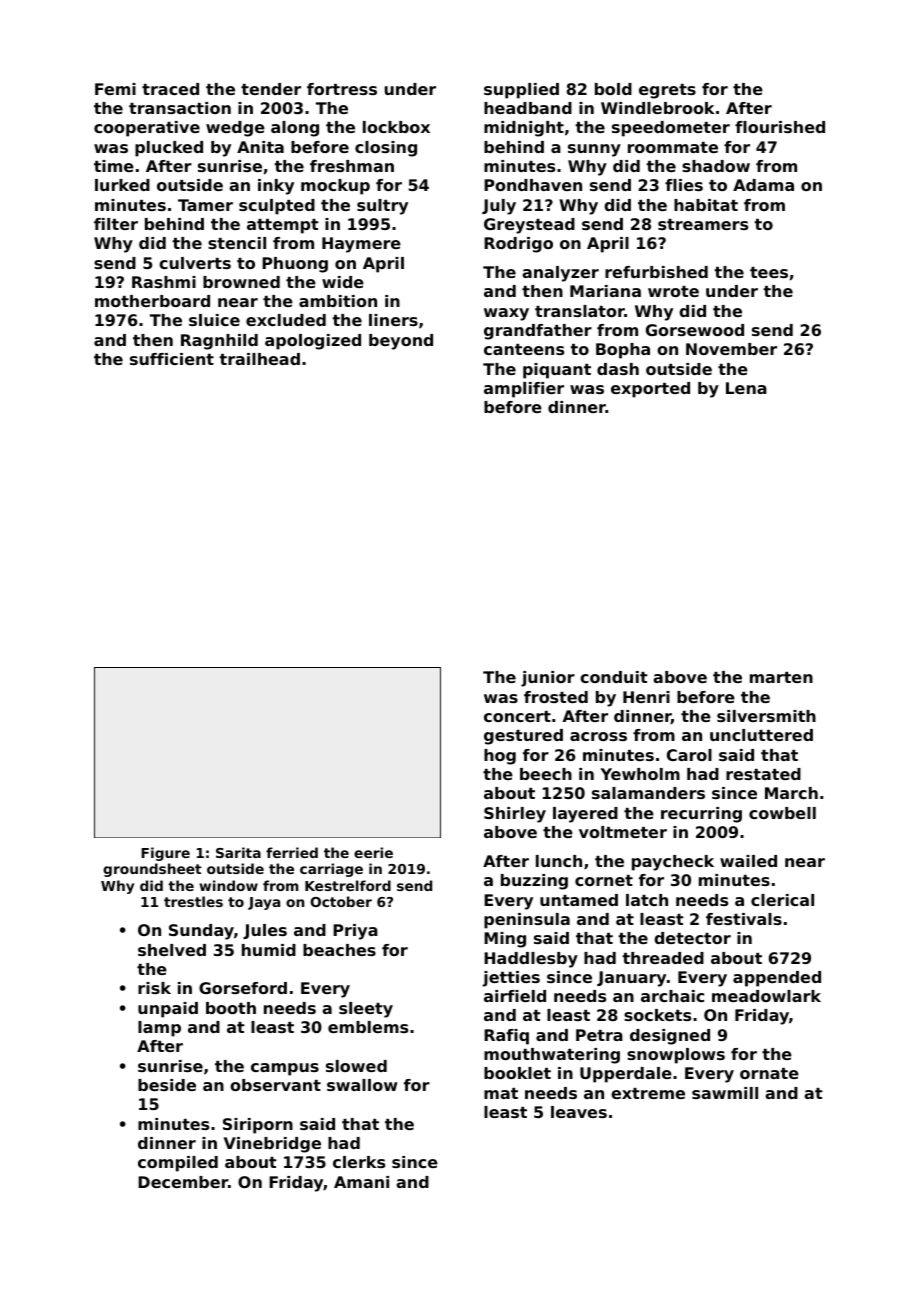  Describe the element at coordinates (342, 89) in the screenshot. I see `fortress` at that location.
